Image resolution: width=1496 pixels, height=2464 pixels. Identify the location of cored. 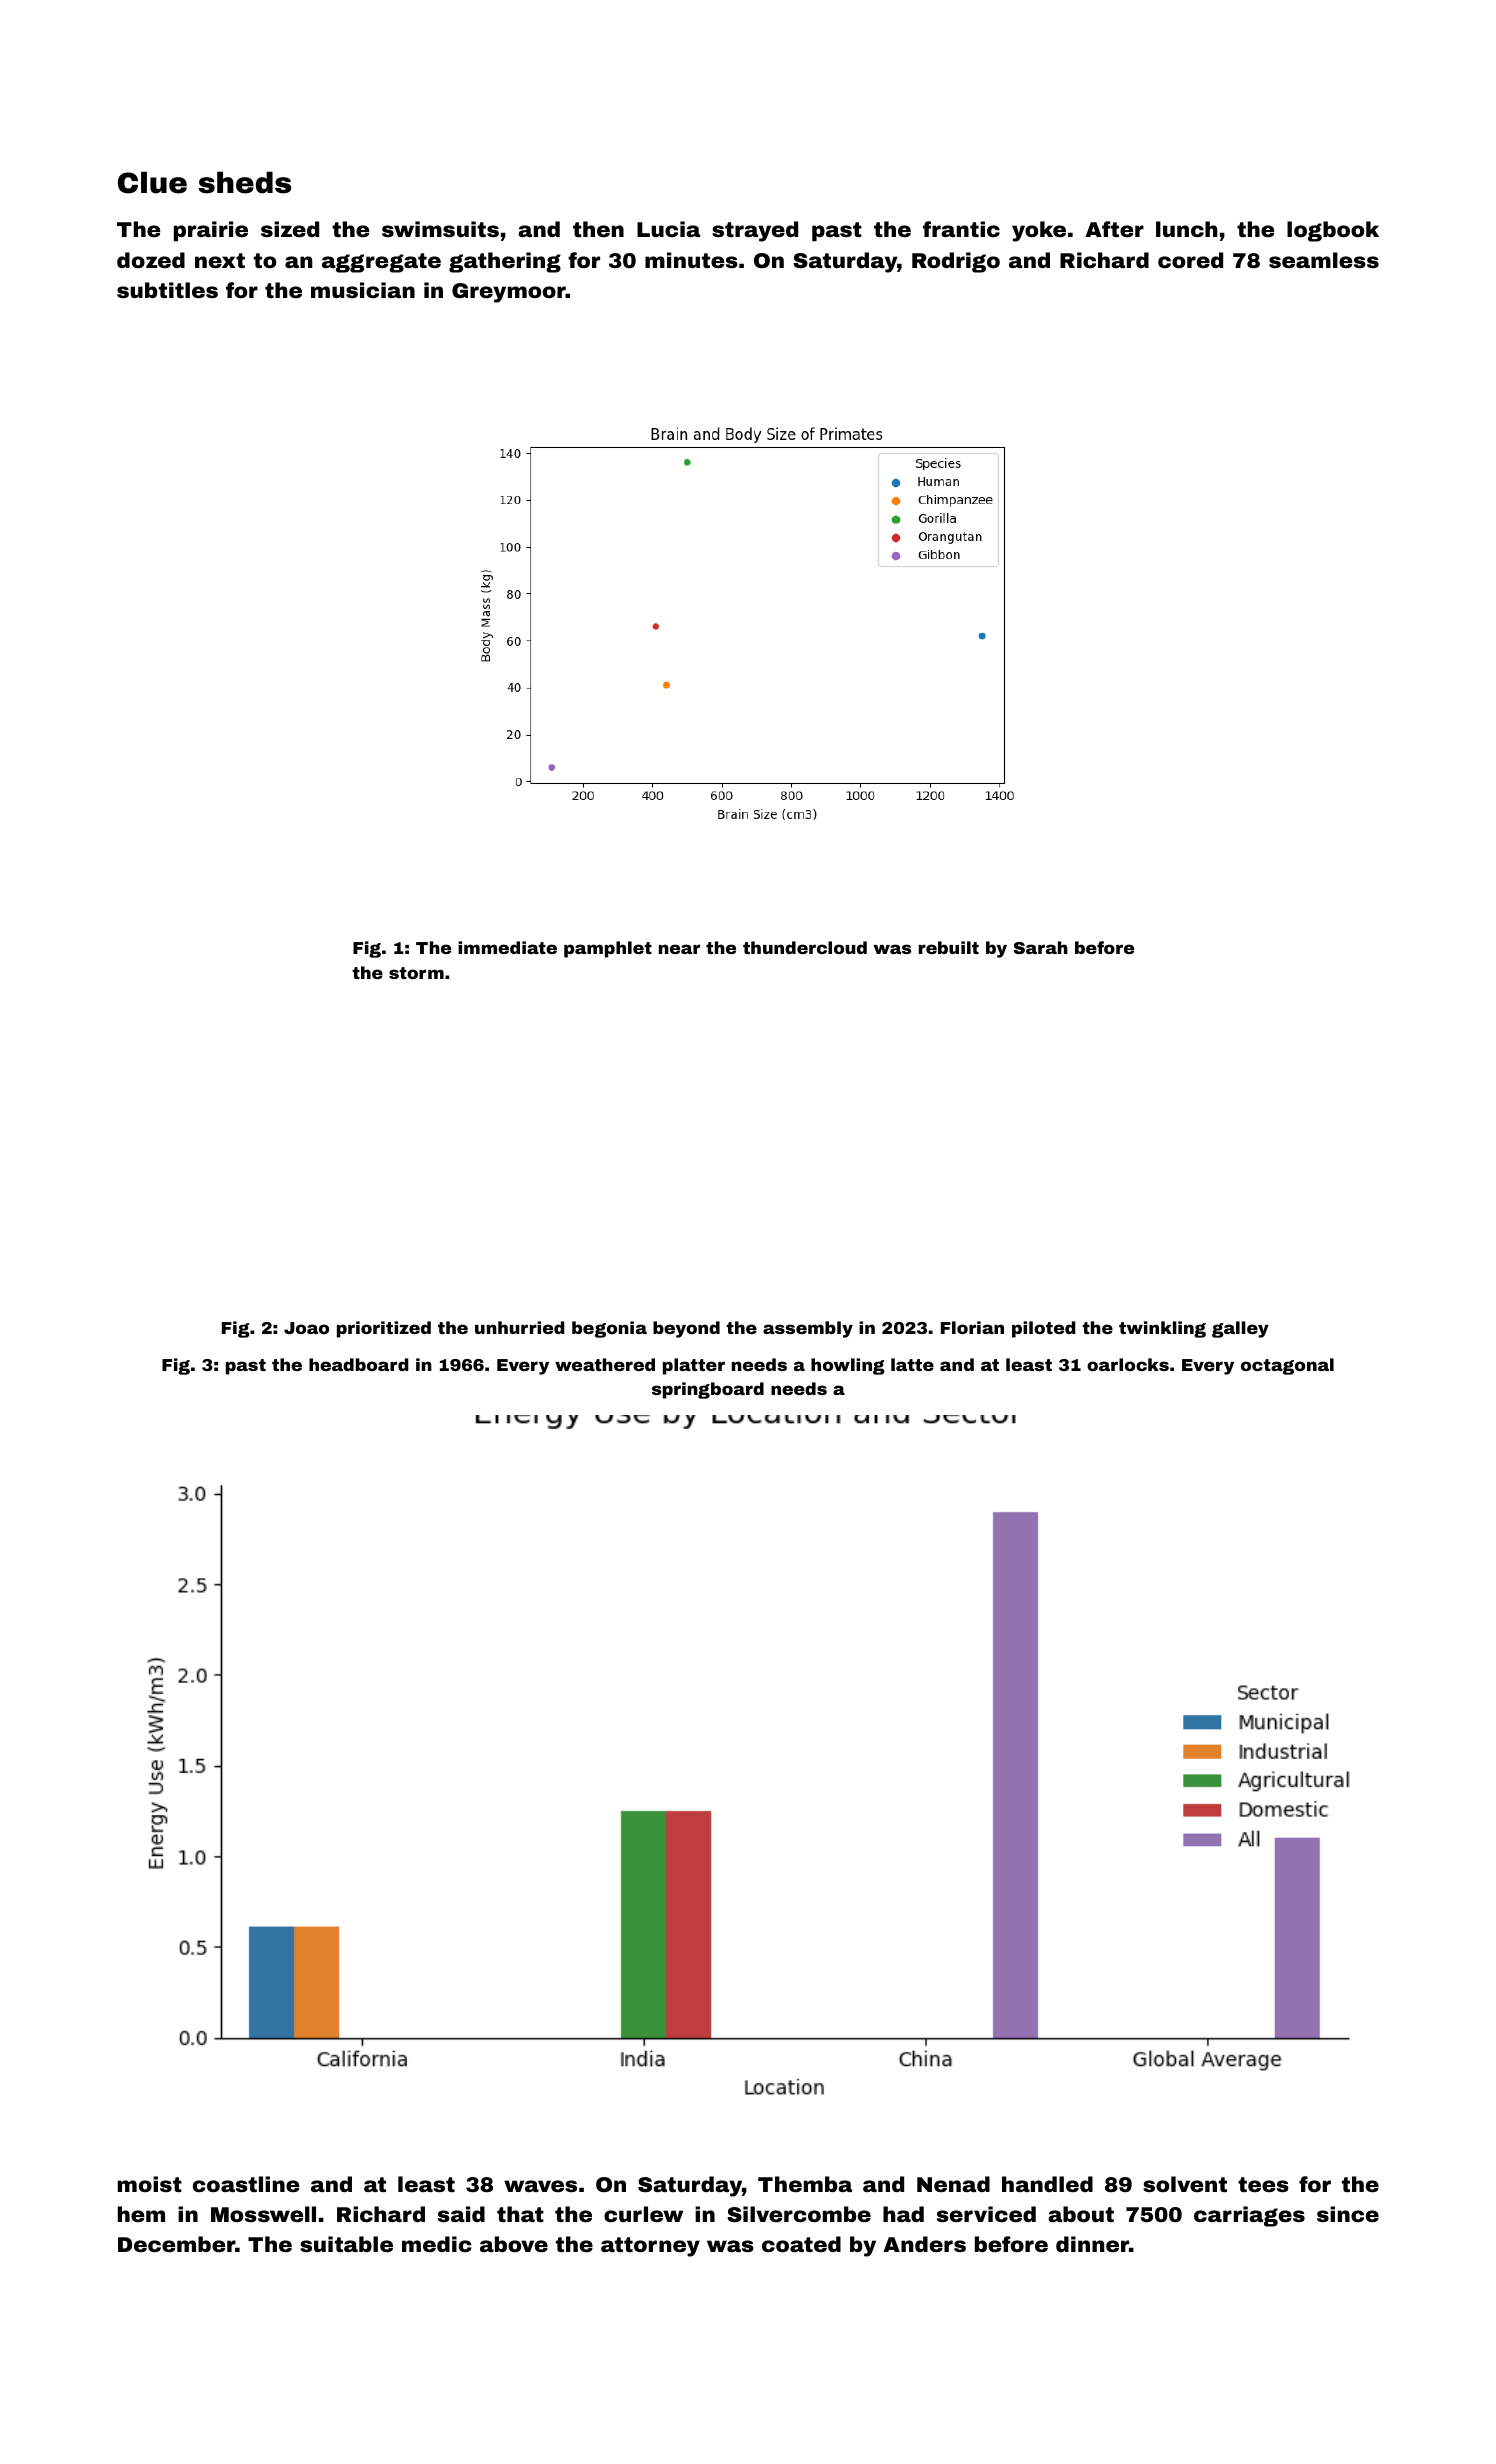
(1190, 260).
